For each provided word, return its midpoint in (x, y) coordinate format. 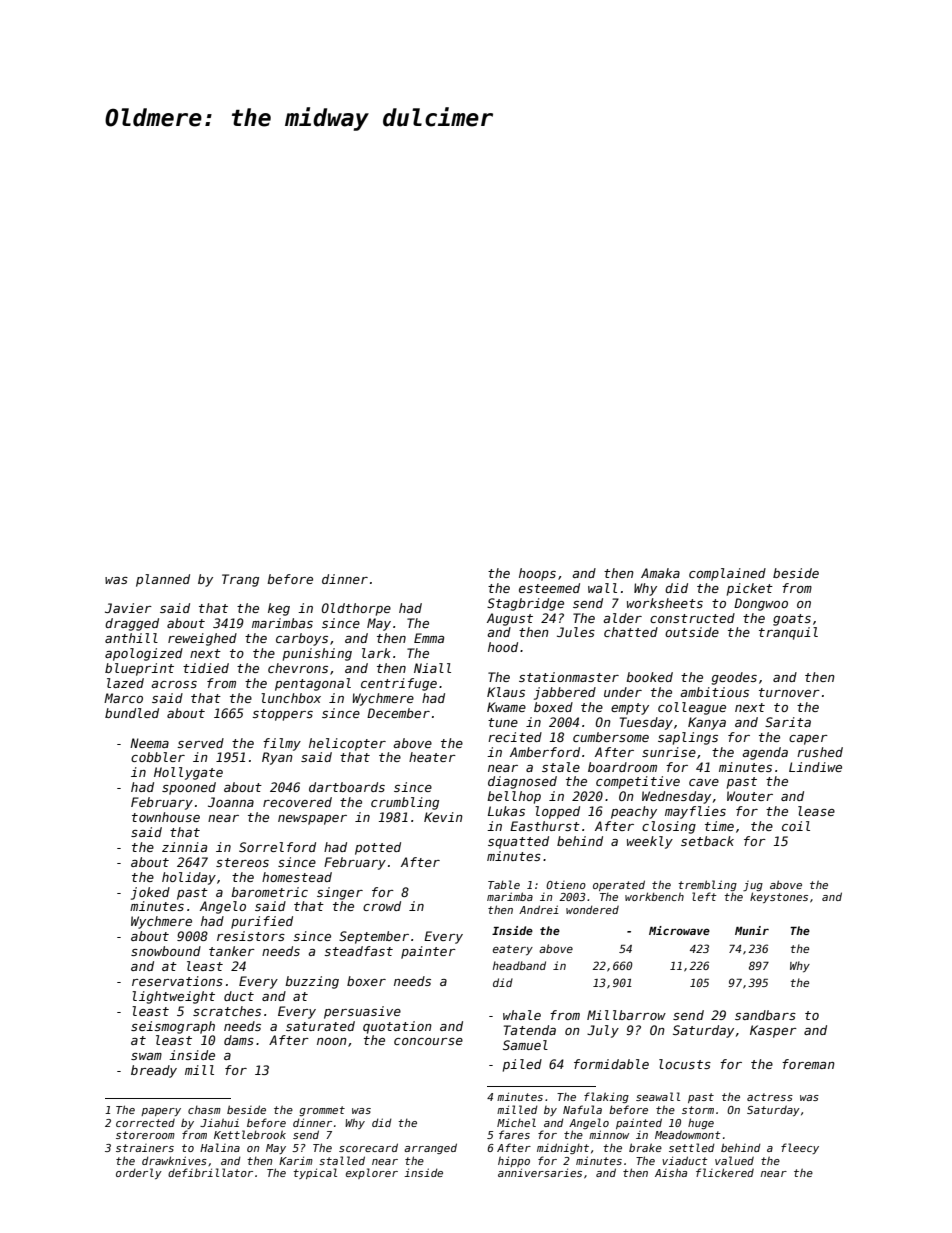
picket (750, 589)
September (374, 937)
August (510, 619)
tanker (232, 951)
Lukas (506, 811)
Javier (128, 608)
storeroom (145, 1135)
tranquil (788, 633)
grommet (322, 1111)
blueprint (139, 669)
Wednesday (676, 797)
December (398, 713)
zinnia (184, 847)
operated (619, 885)
